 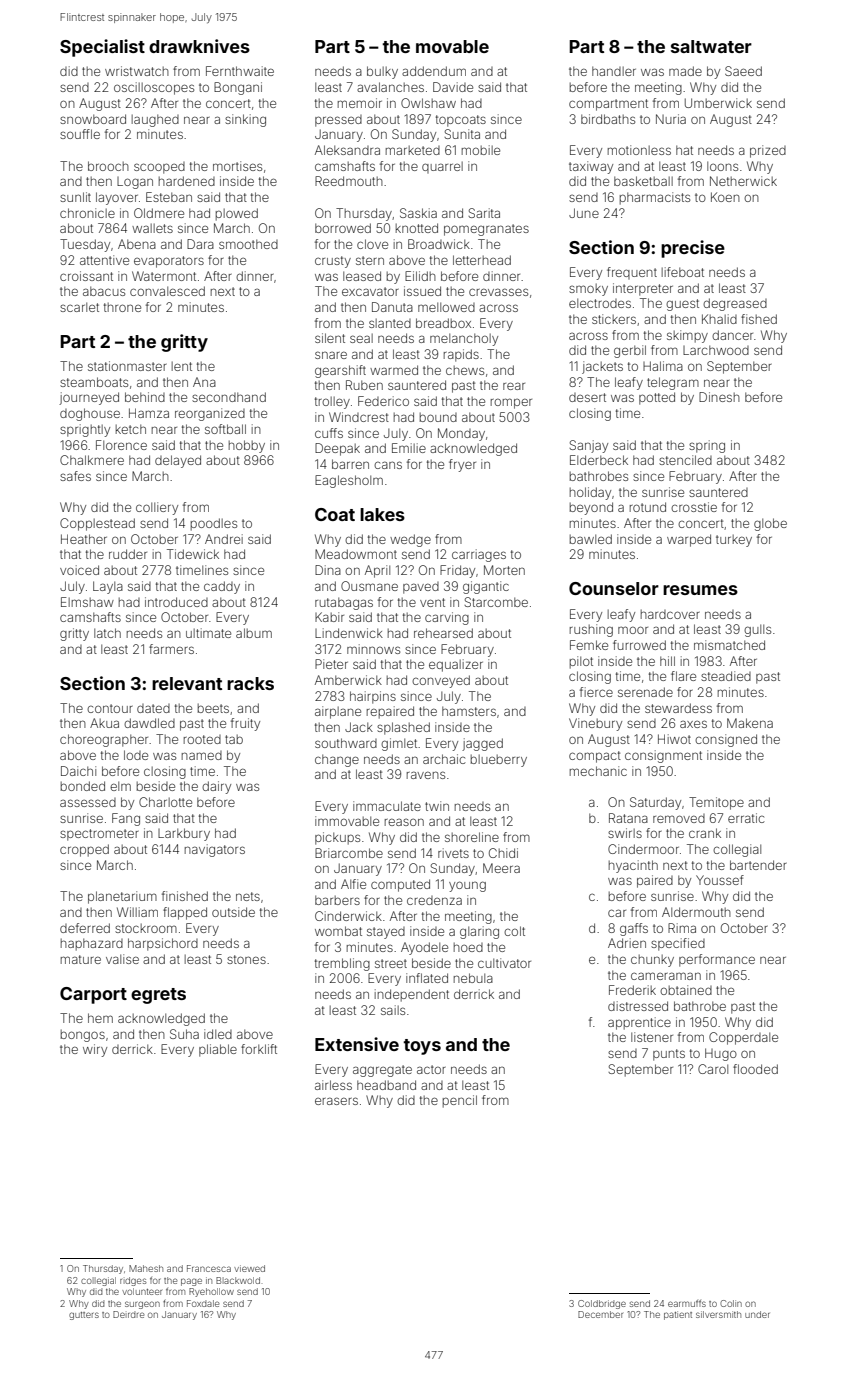 I want to click on Chidi, so click(x=503, y=853).
